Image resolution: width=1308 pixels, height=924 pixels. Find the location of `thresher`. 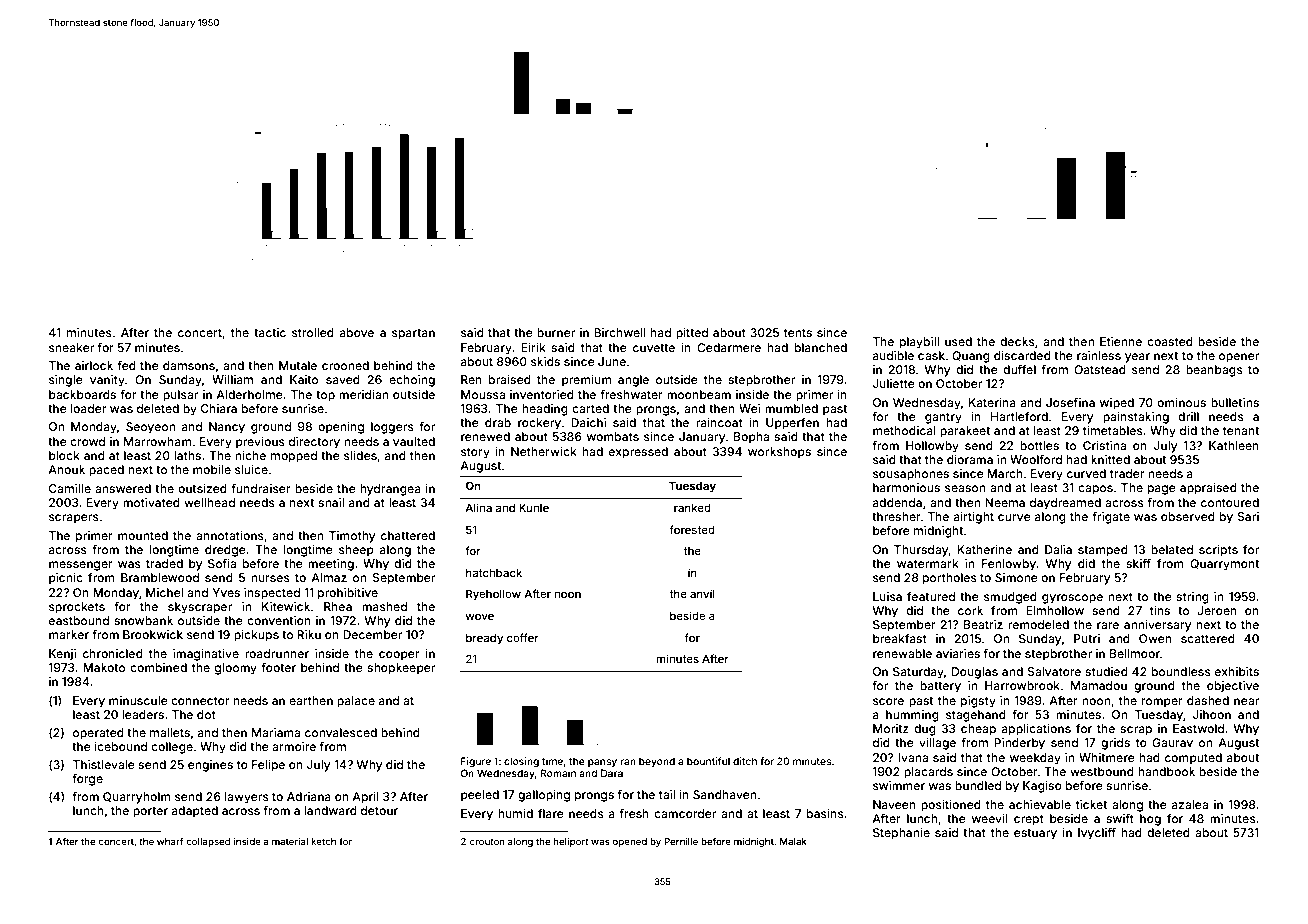

thresher is located at coordinates (896, 516).
